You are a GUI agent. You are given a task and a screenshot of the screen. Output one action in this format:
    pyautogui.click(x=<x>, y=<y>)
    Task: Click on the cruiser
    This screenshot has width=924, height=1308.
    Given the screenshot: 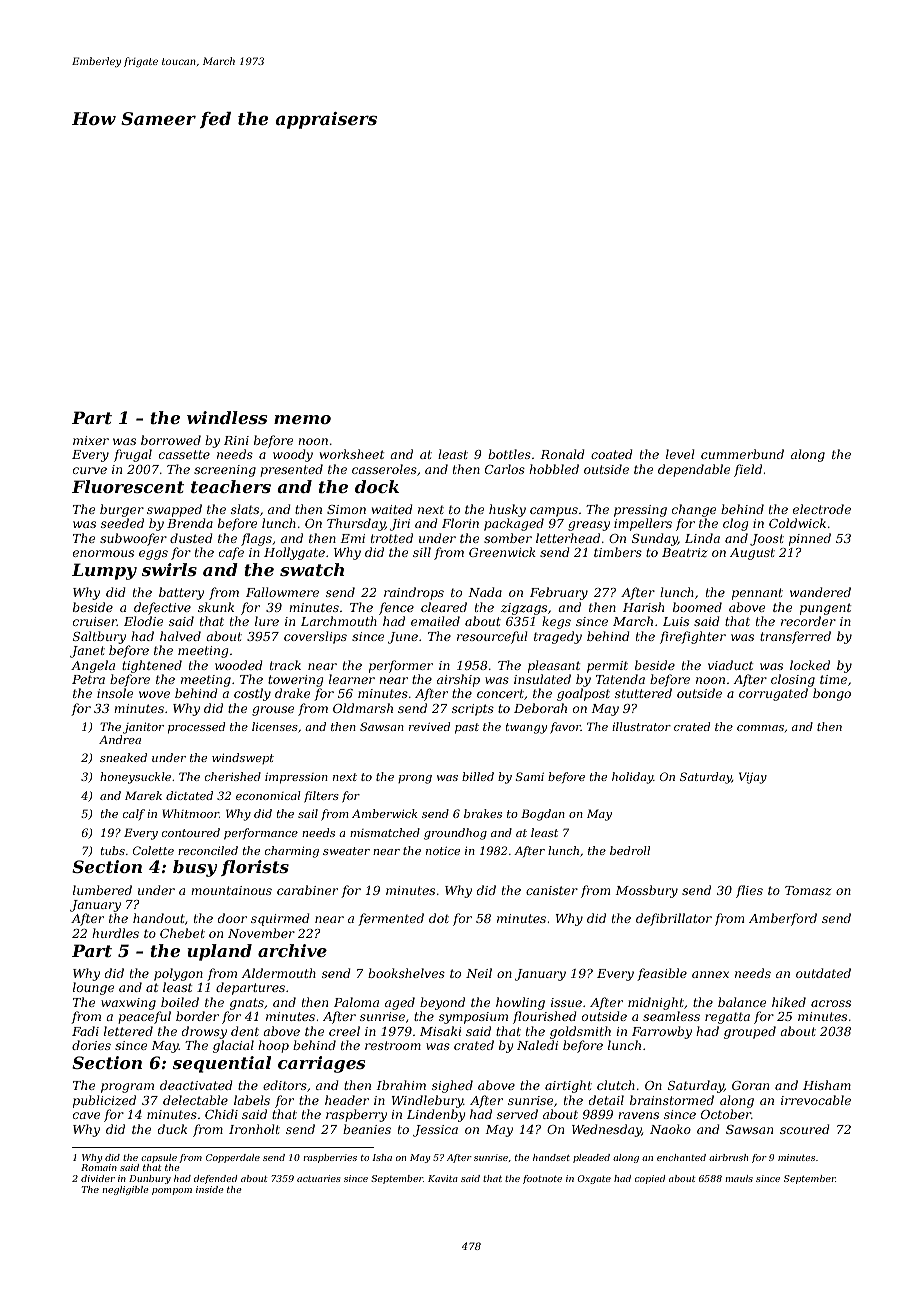 What is the action you would take?
    pyautogui.click(x=95, y=621)
